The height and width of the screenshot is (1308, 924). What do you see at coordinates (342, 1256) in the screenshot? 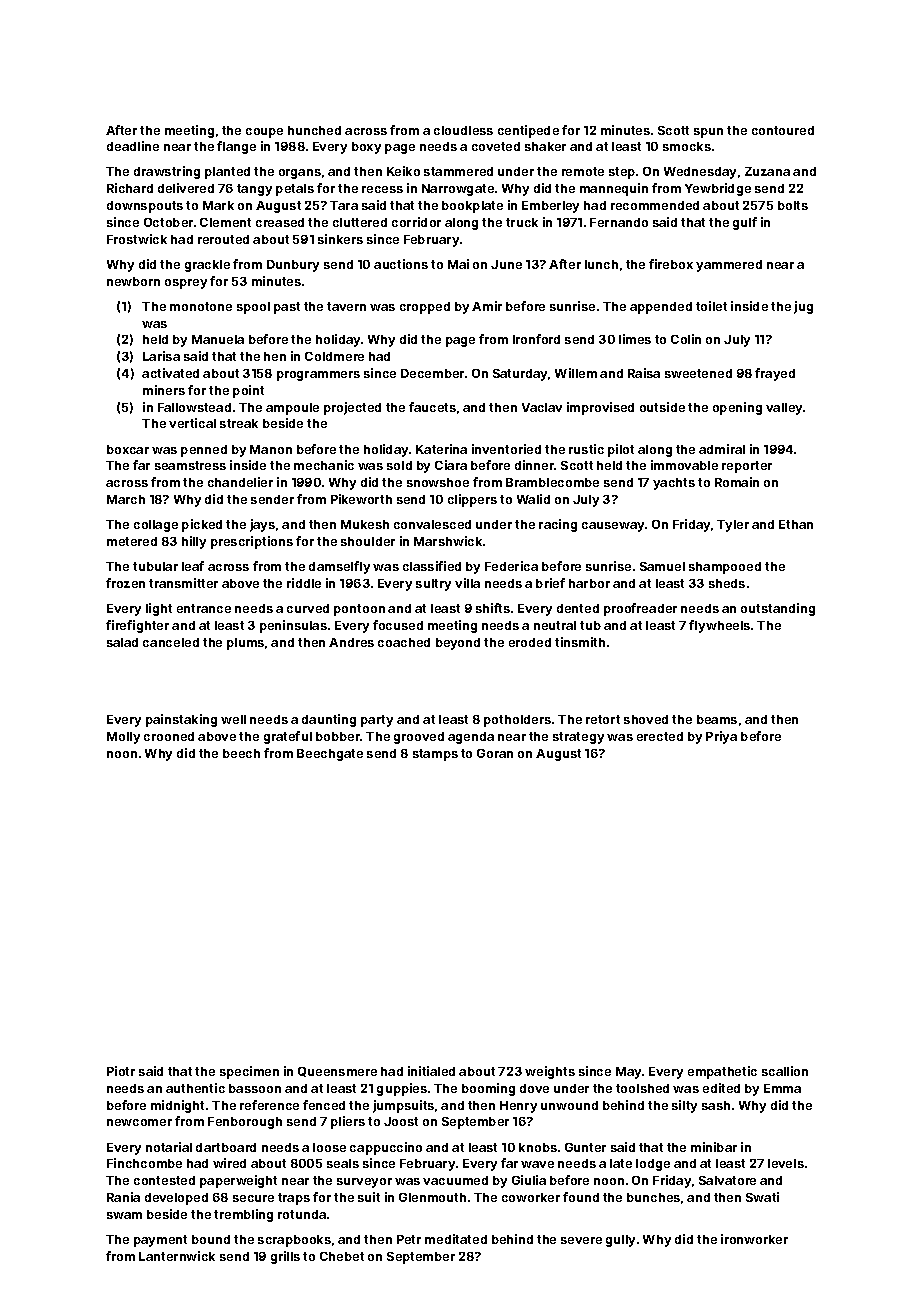
I see `Chebet` at bounding box center [342, 1256].
